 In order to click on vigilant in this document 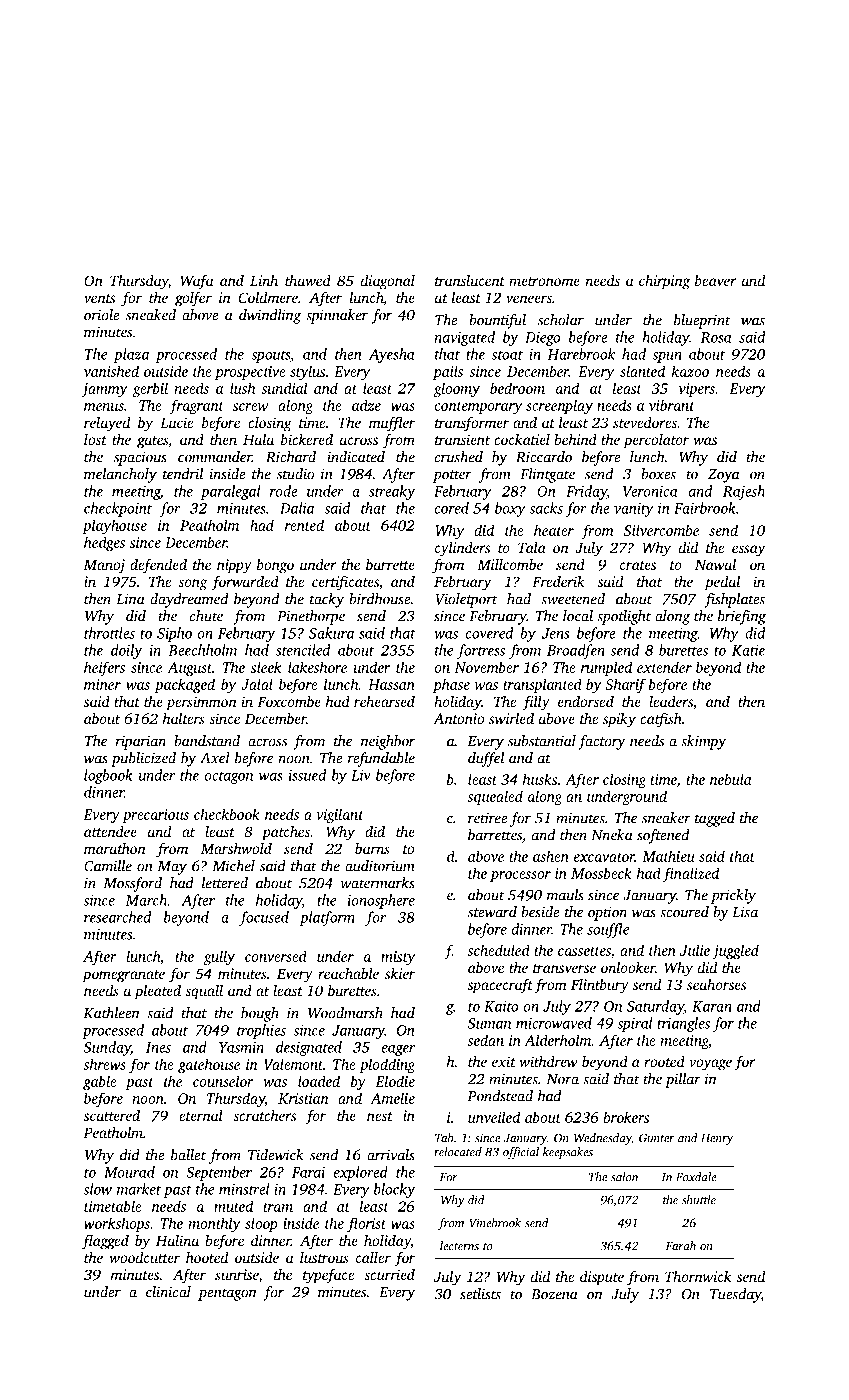, I will do `click(339, 815)`.
